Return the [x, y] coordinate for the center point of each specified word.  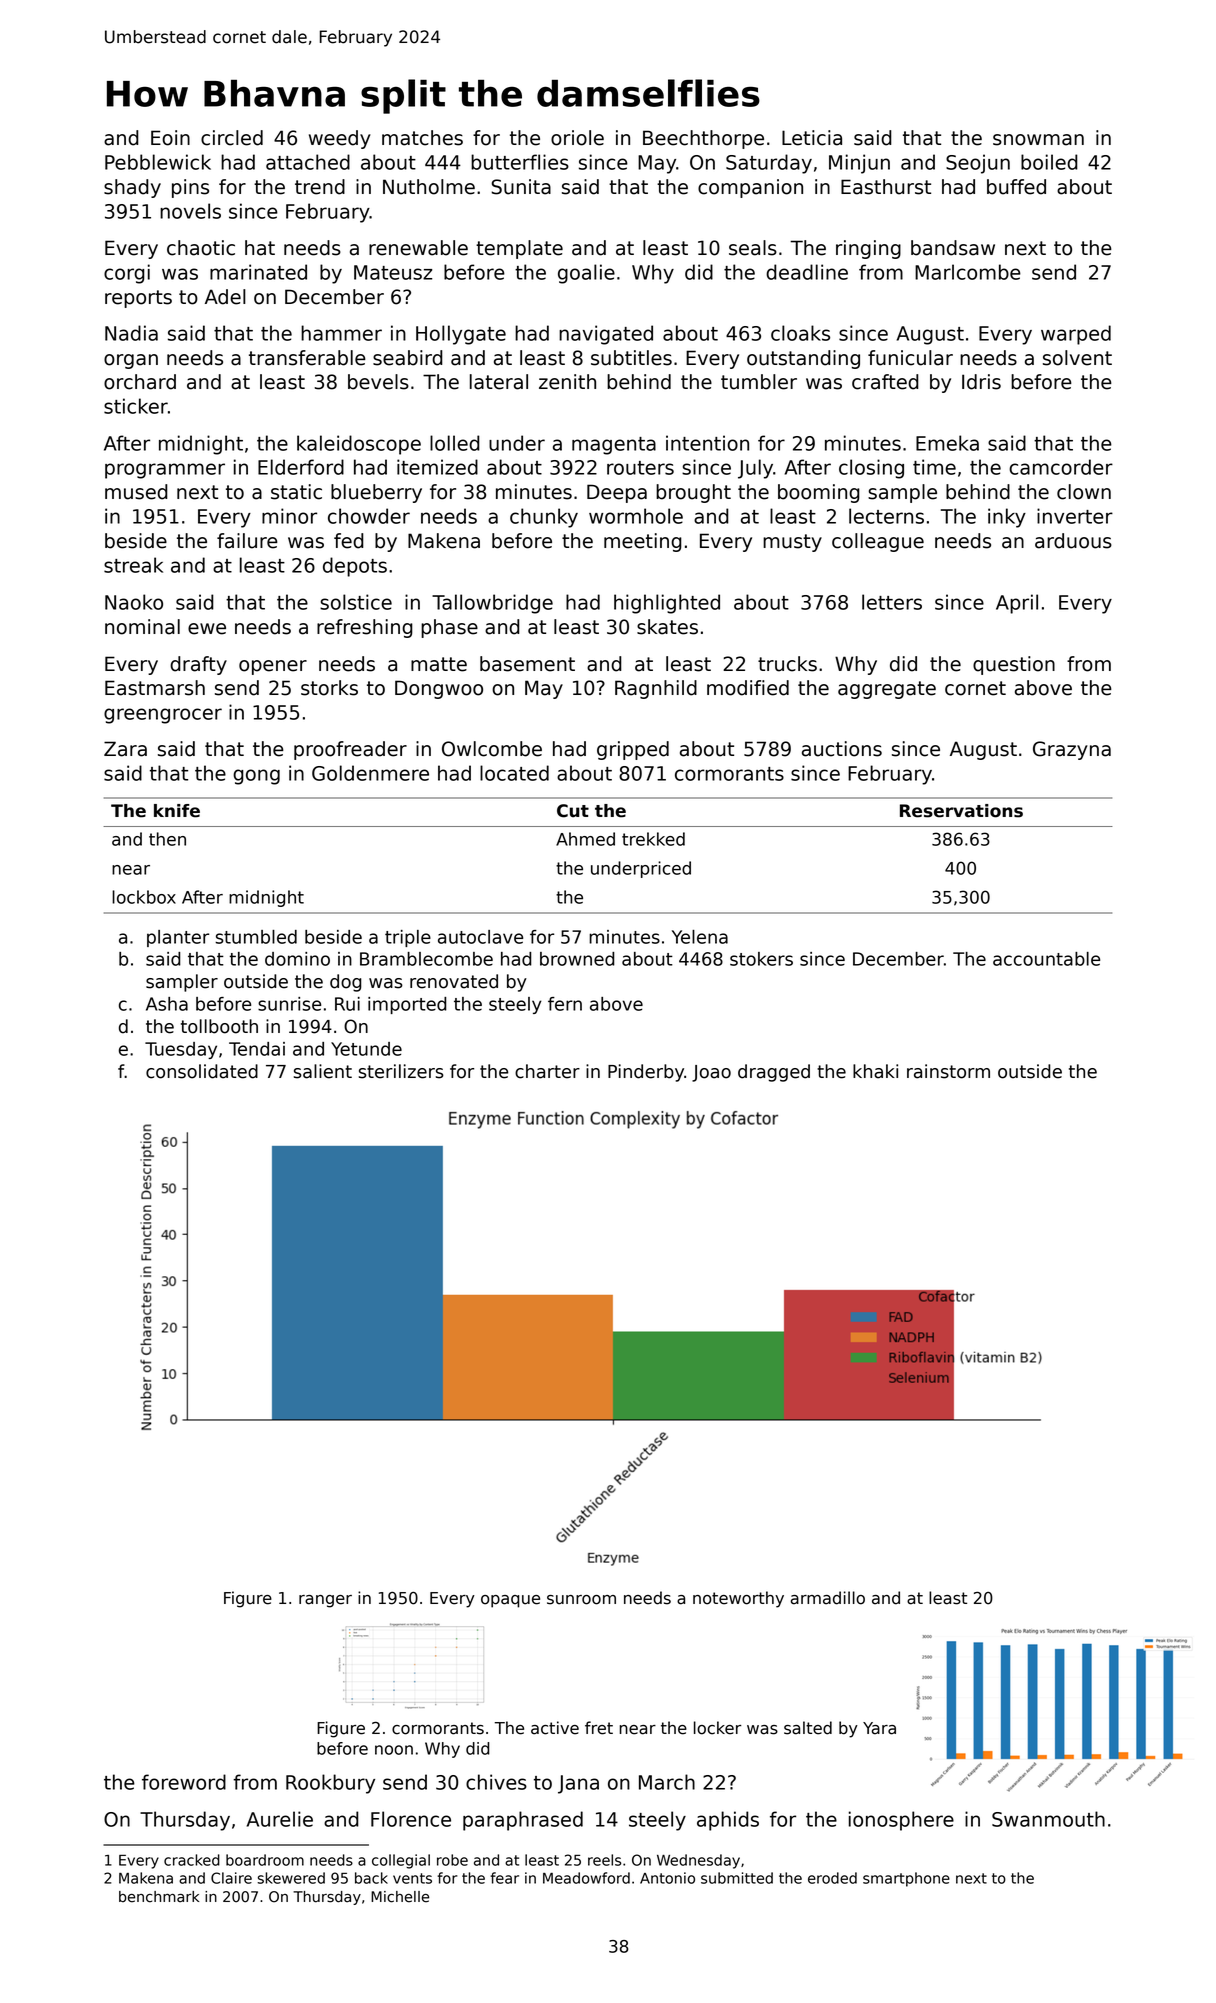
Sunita [521, 187]
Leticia [812, 138]
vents [412, 1878]
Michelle [400, 1897]
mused [136, 492]
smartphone [906, 1879]
